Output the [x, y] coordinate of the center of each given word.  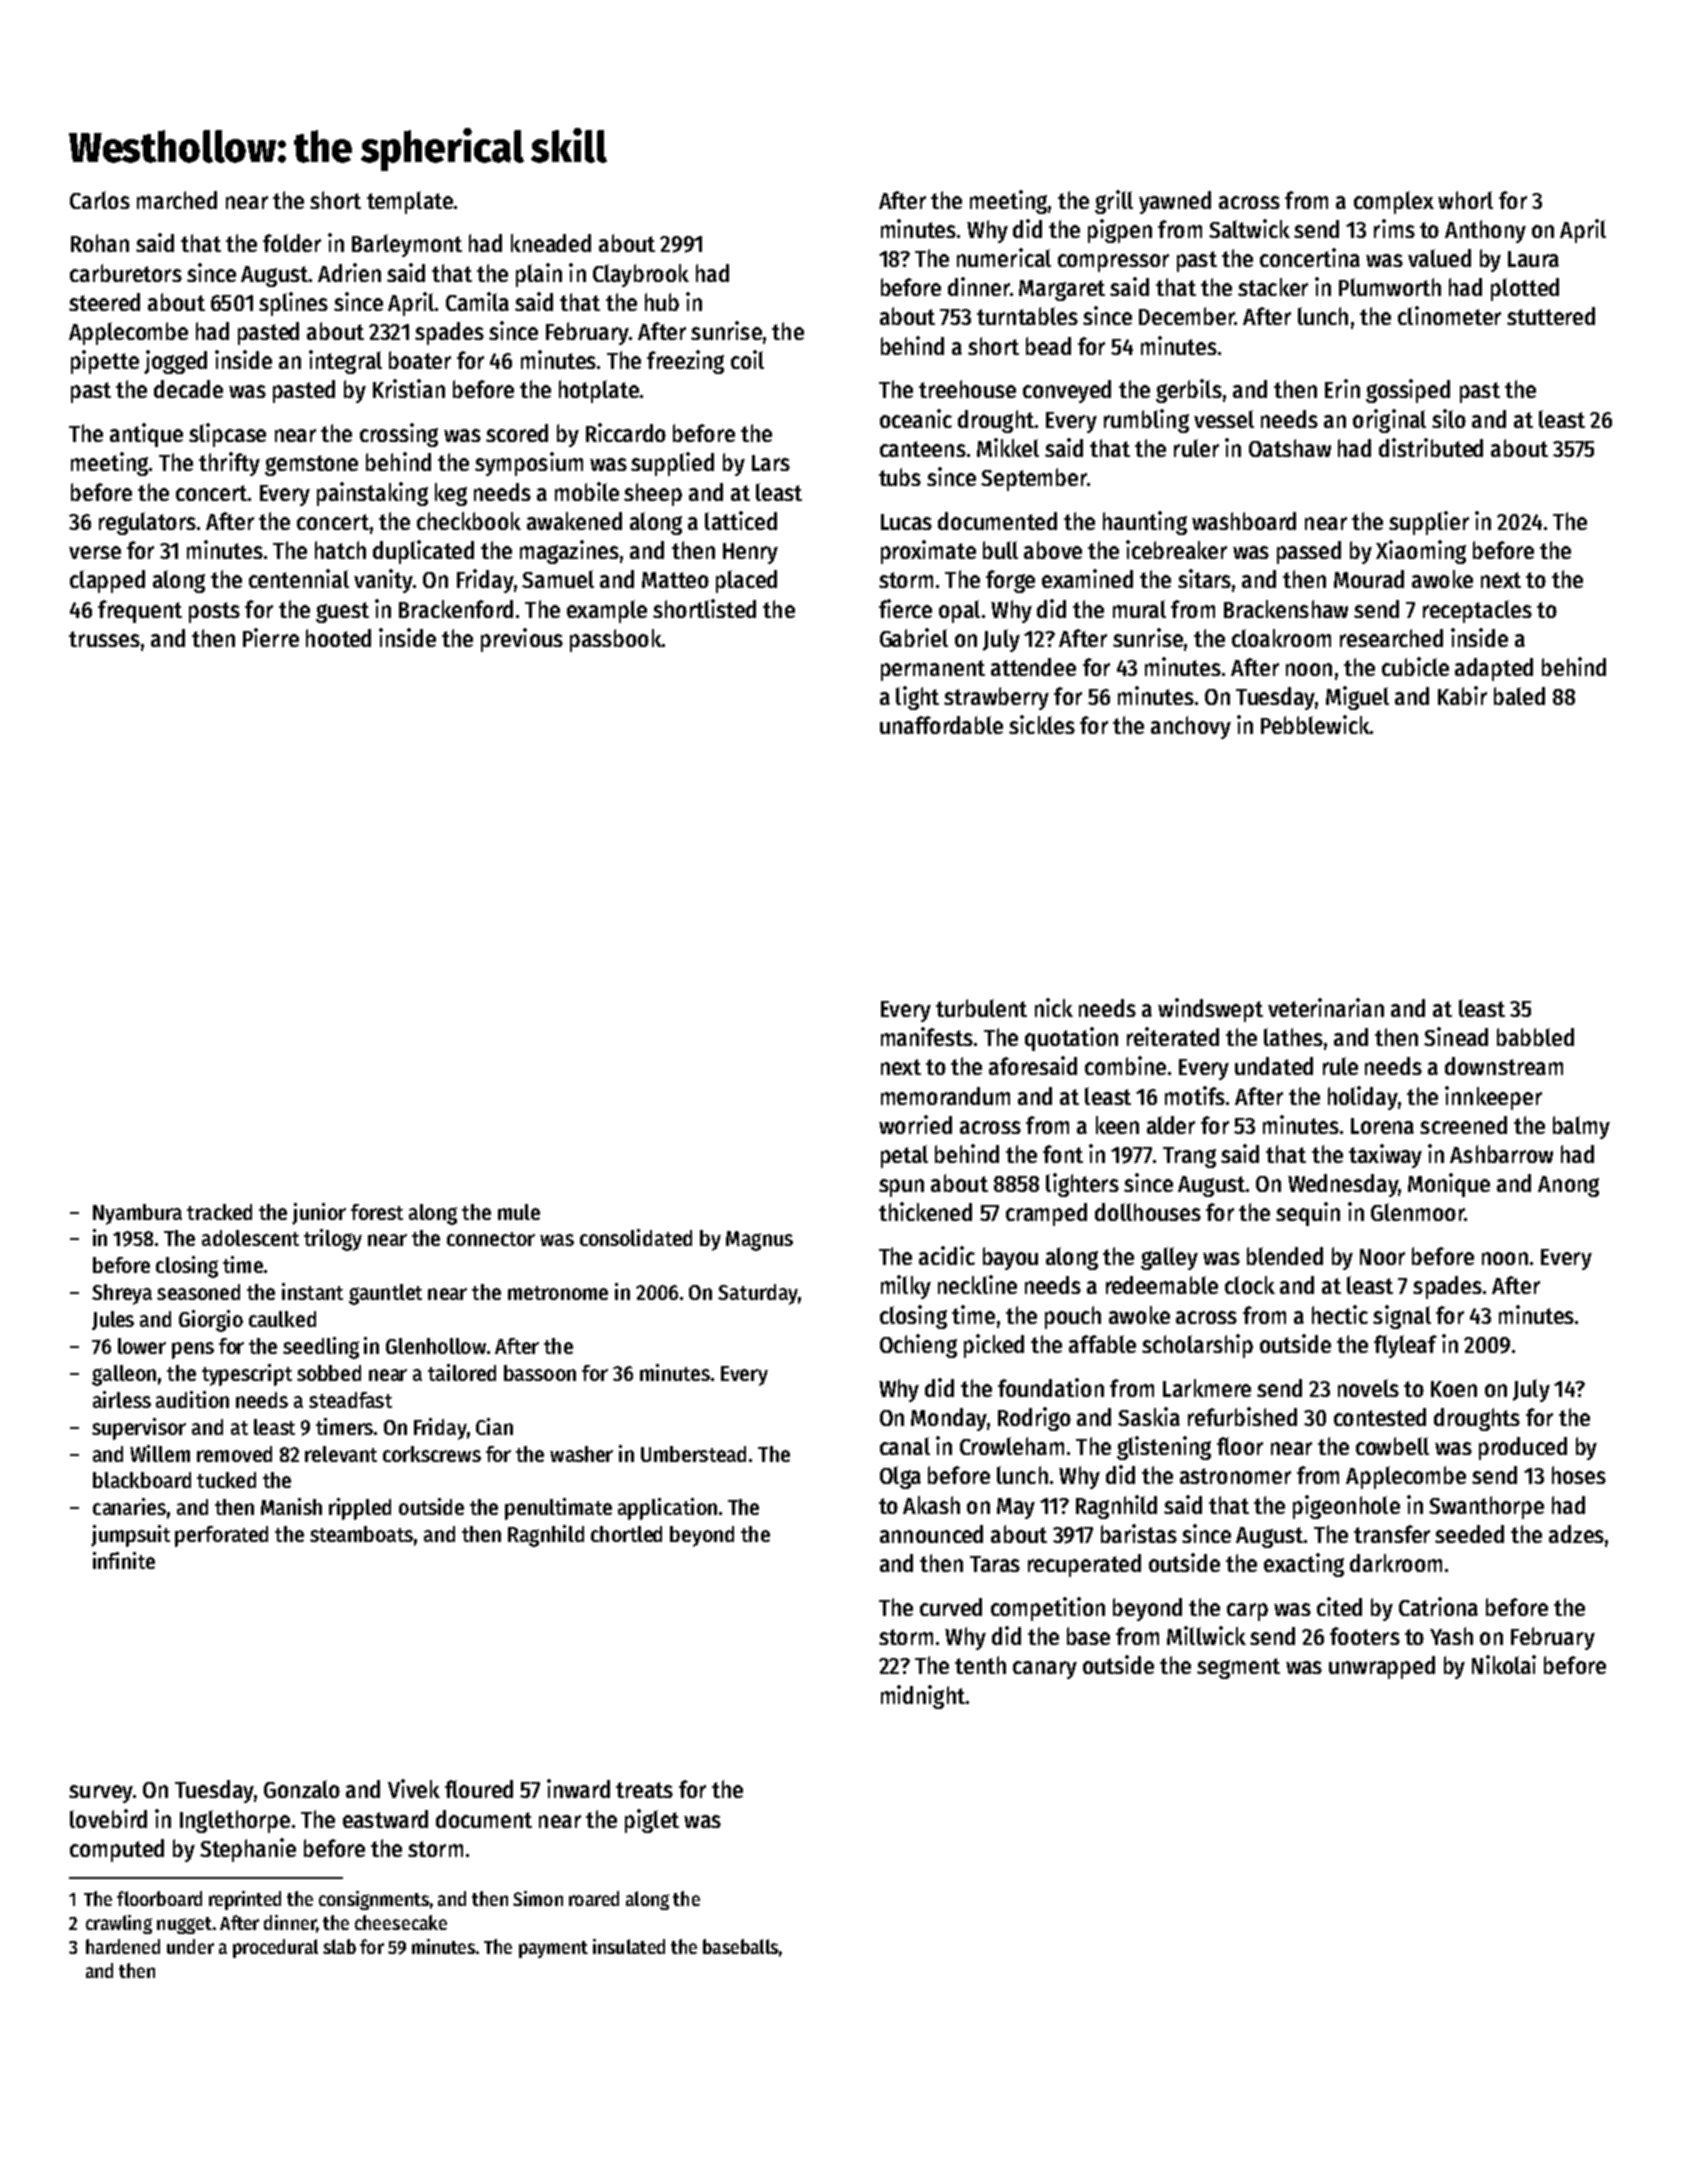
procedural [275, 1948]
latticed [741, 520]
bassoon [540, 1373]
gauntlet [385, 1294]
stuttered [1551, 316]
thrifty [229, 464]
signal [1402, 1317]
